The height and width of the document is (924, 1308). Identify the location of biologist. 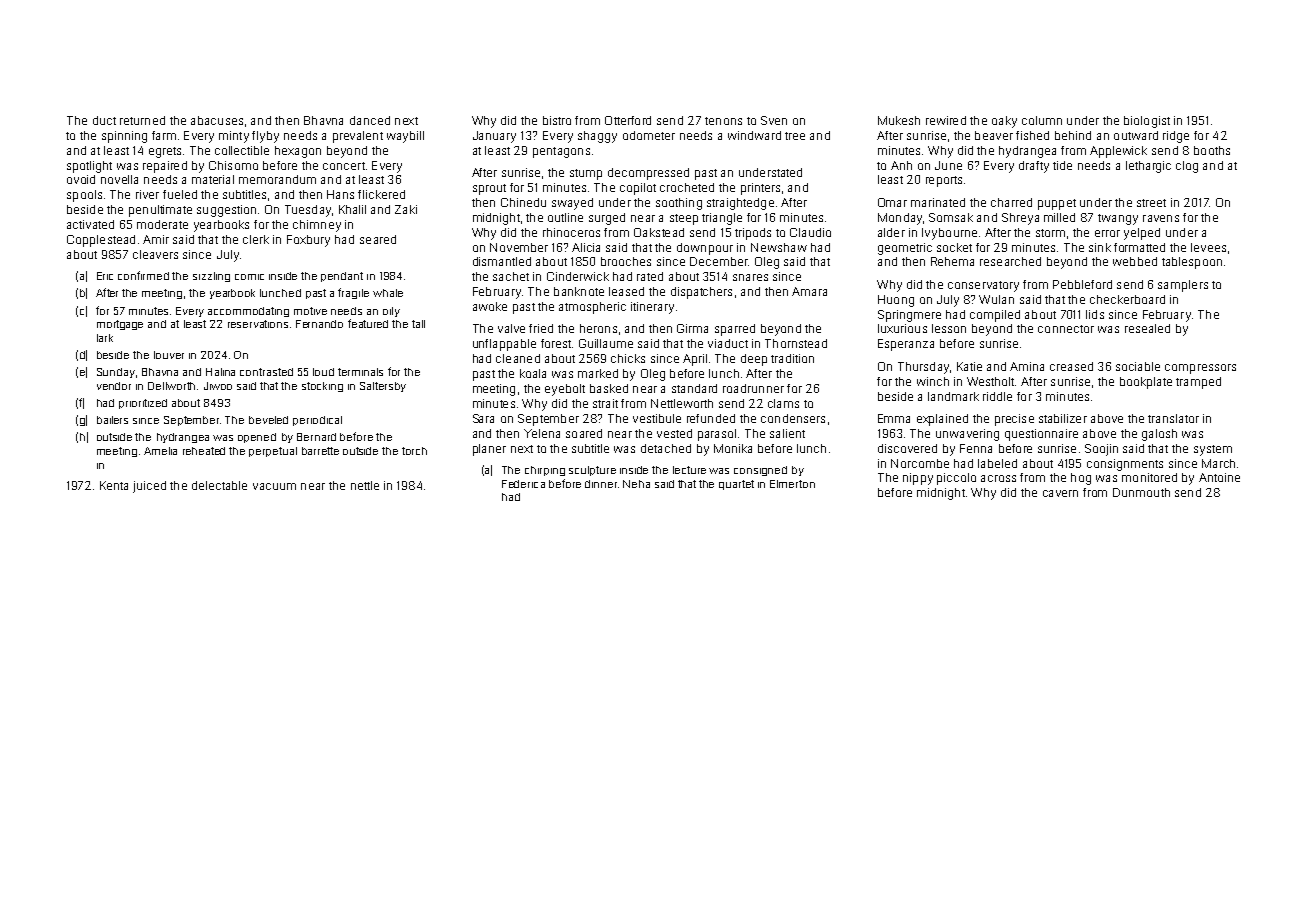
(1147, 122).
